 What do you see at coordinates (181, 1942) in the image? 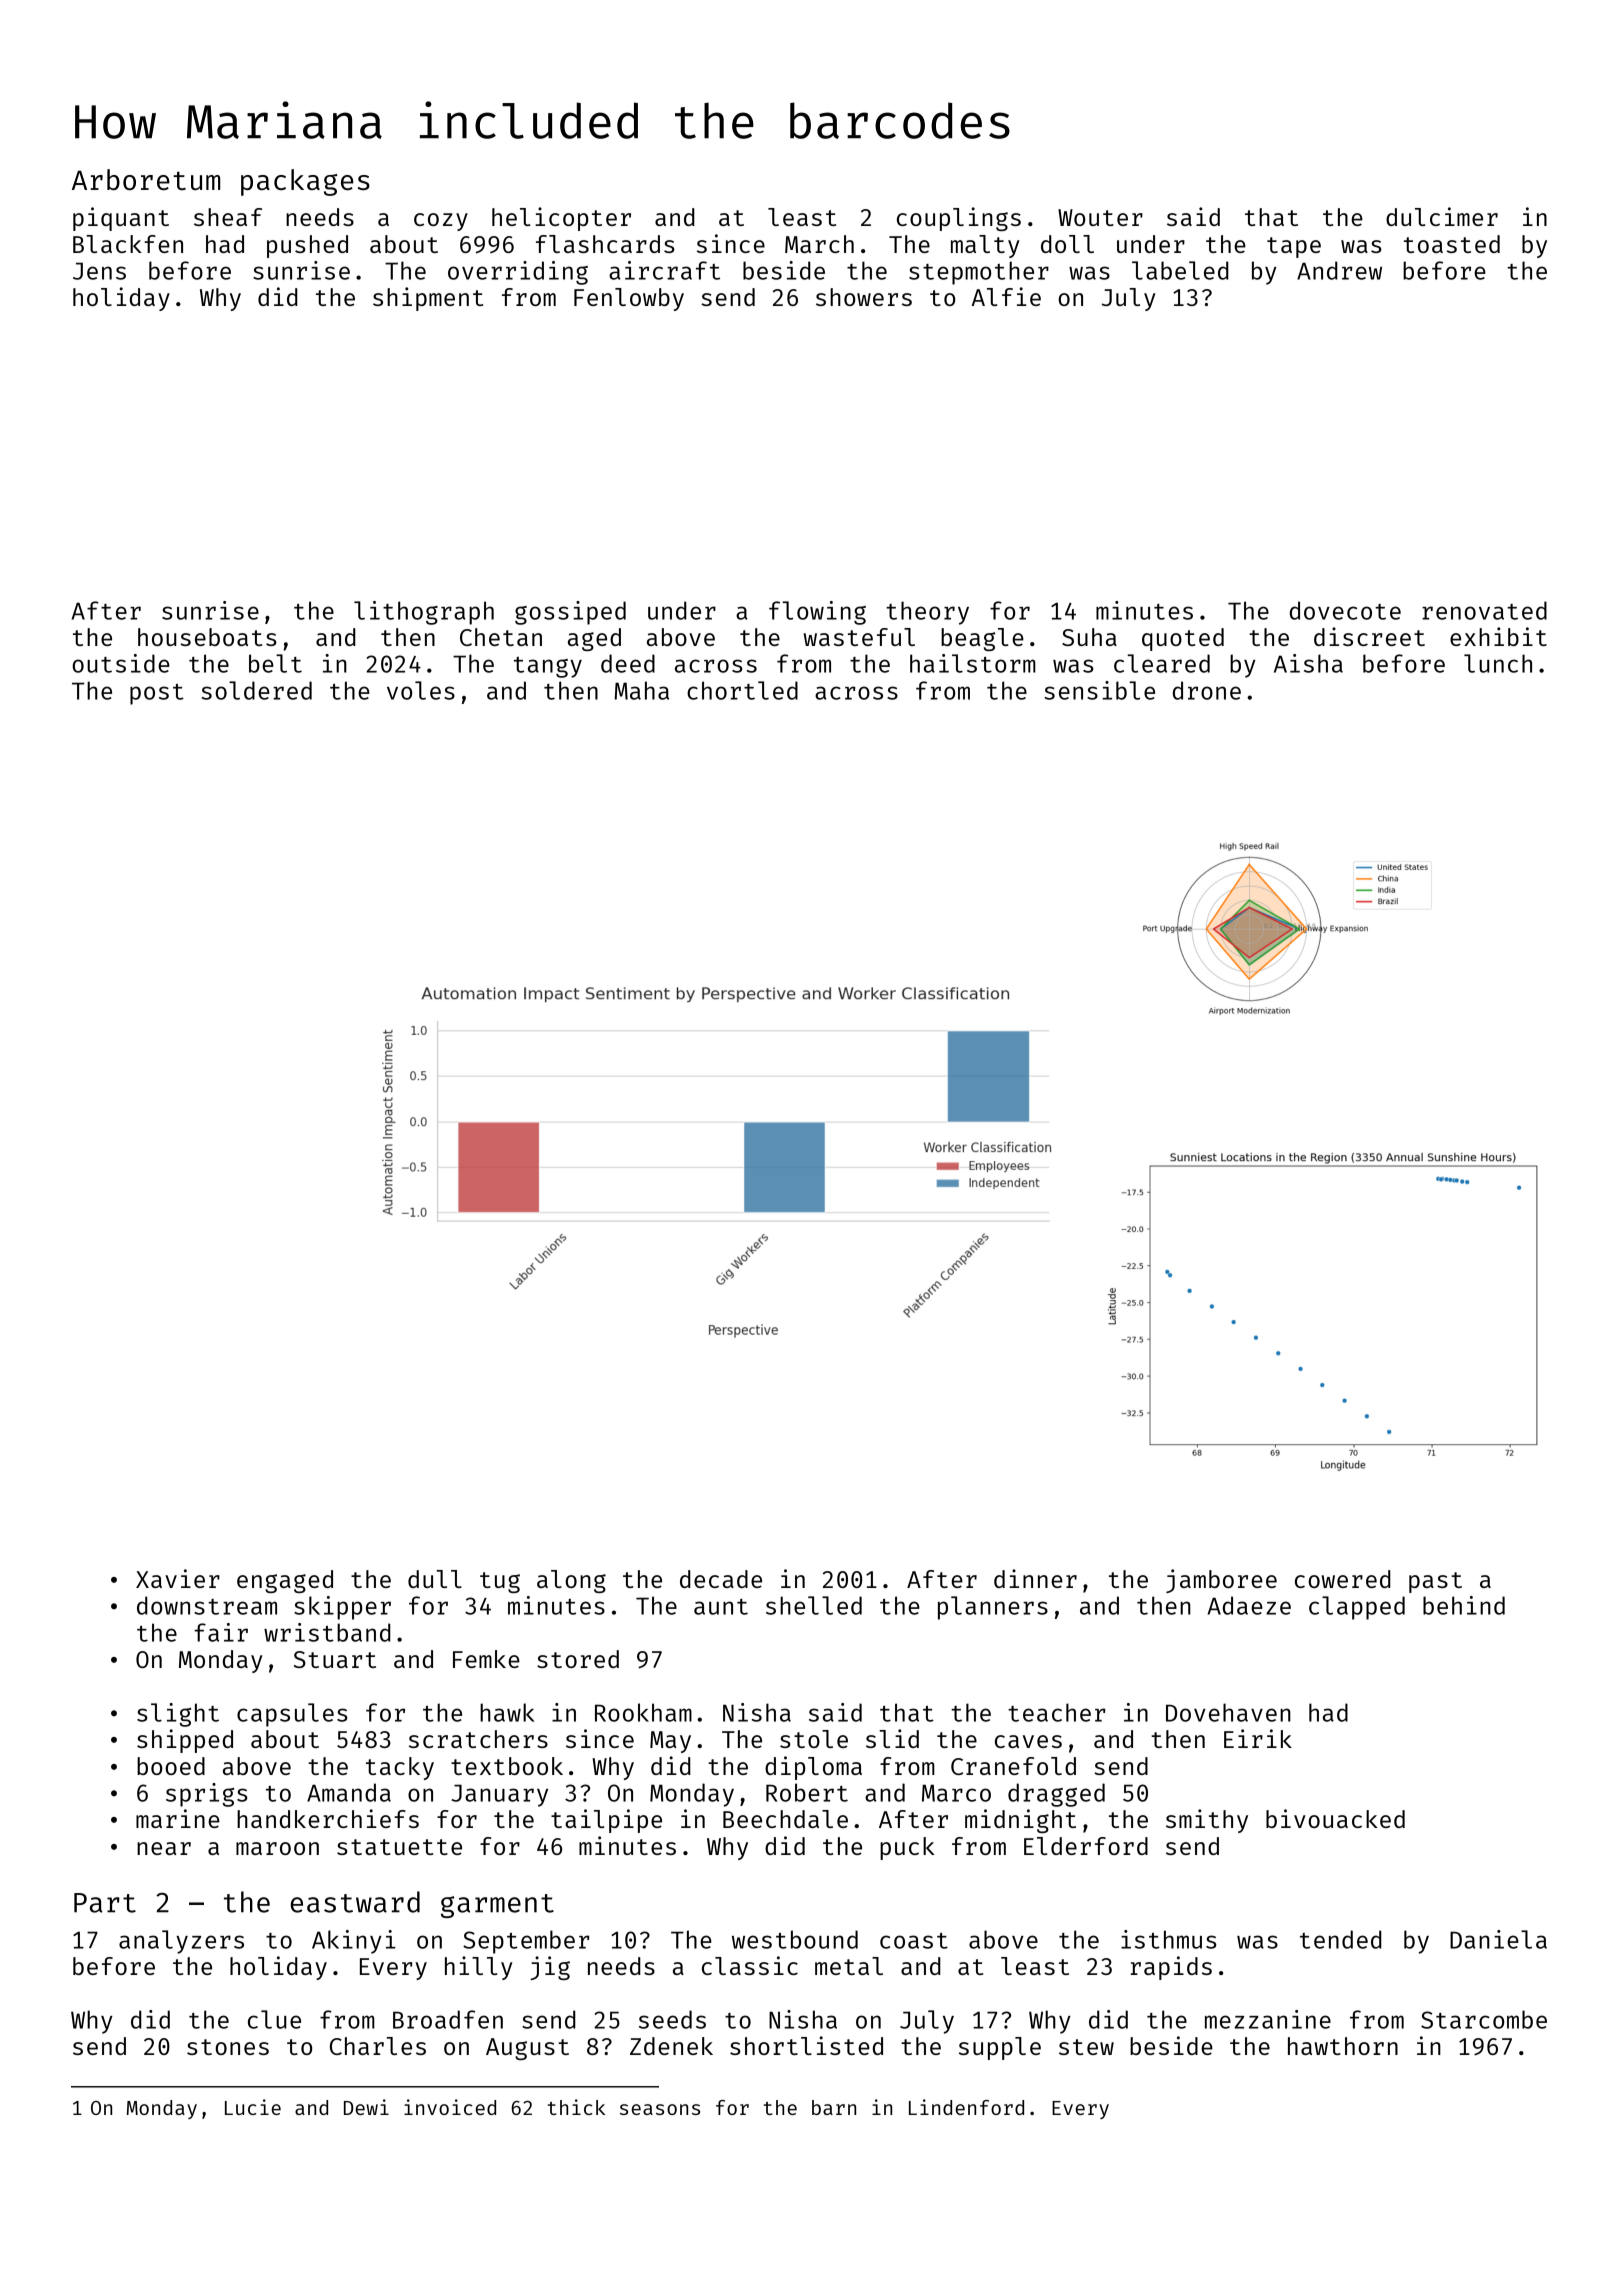
I see `analyzers` at bounding box center [181, 1942].
